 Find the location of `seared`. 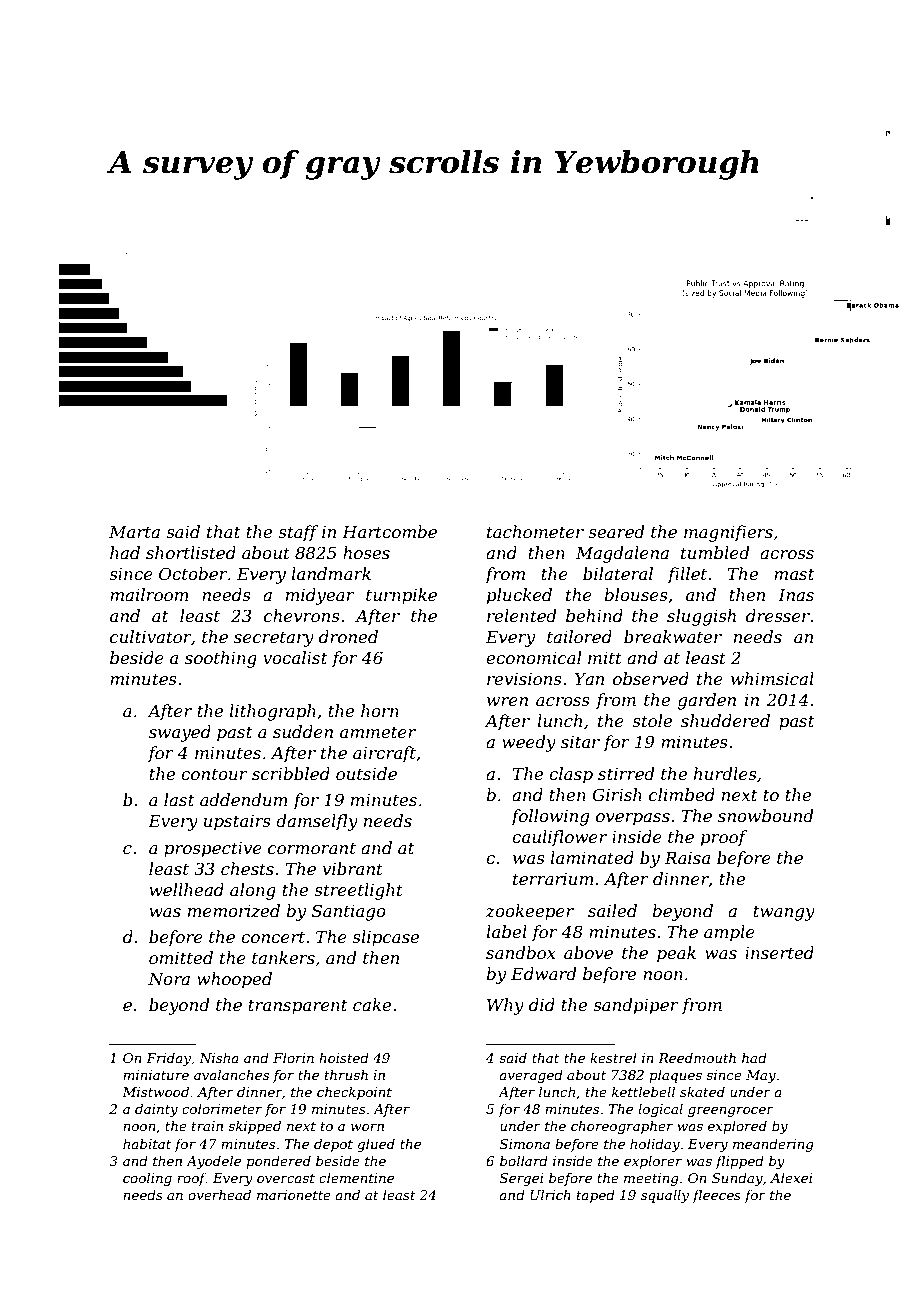

seared is located at coordinates (616, 531).
